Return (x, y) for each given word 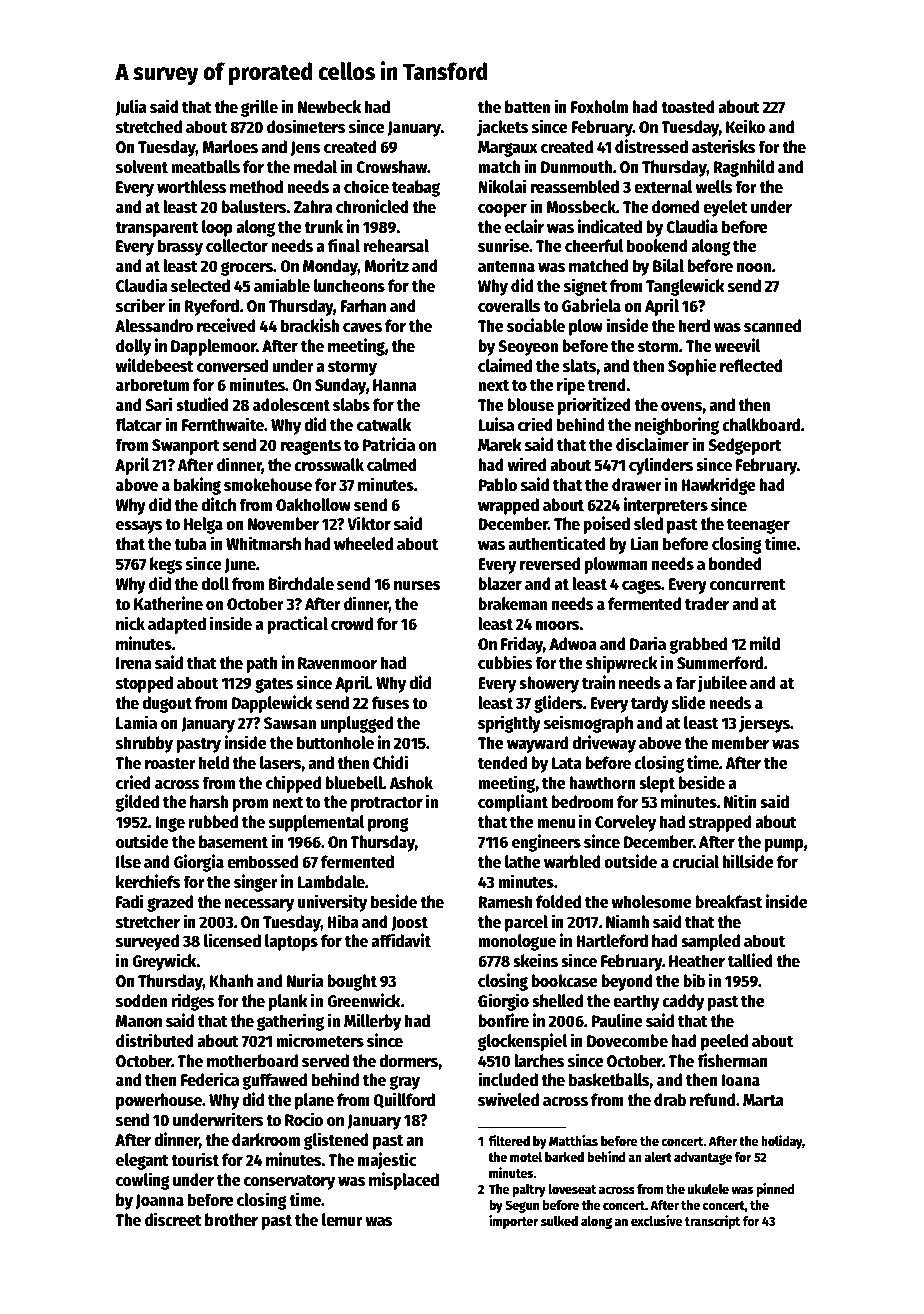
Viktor (369, 523)
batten (527, 107)
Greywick (164, 962)
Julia (131, 107)
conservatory (289, 1182)
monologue (517, 942)
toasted (688, 107)
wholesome (651, 902)
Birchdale (301, 583)
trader (707, 604)
